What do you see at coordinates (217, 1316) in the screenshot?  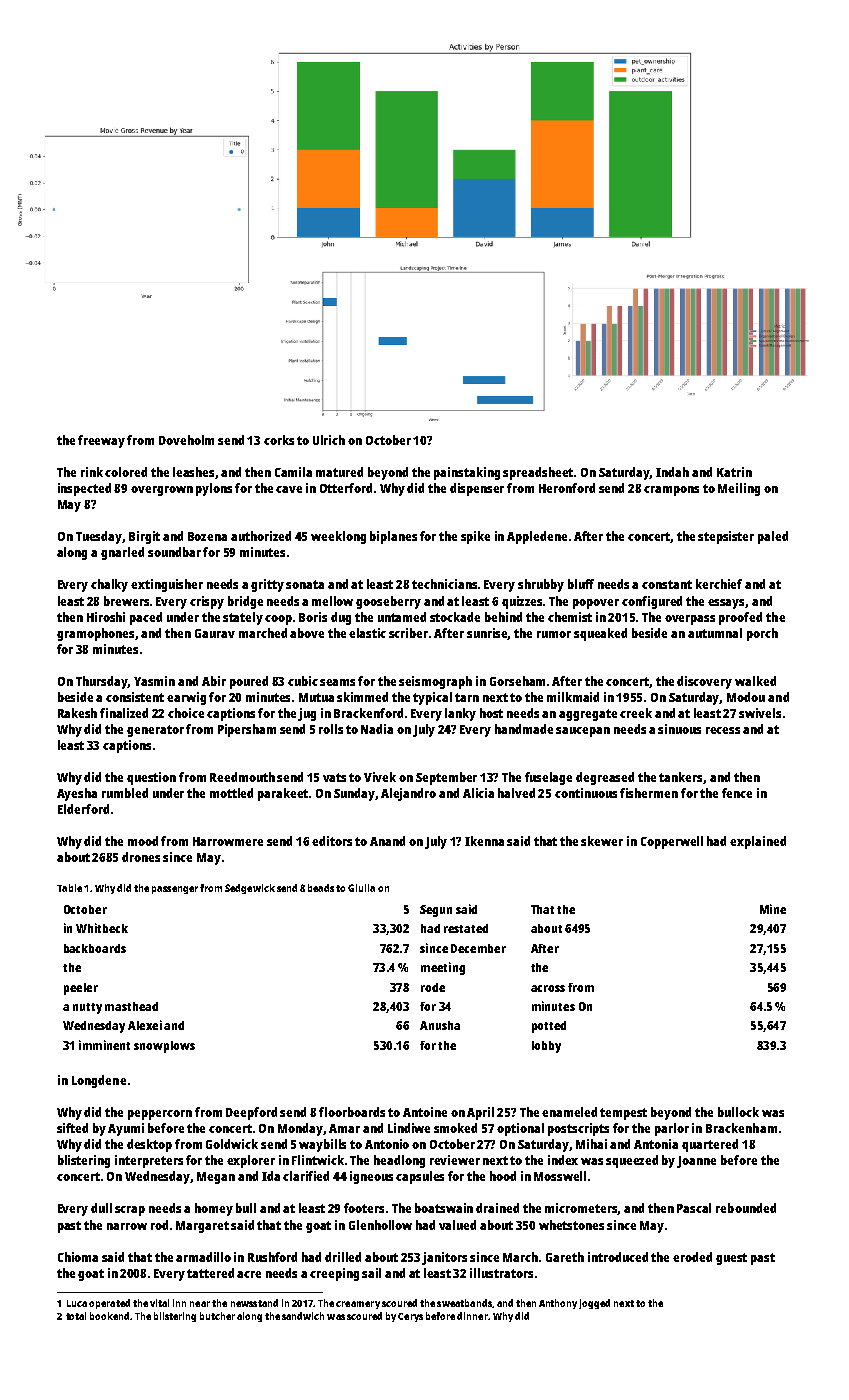 I see `butcher` at bounding box center [217, 1316].
